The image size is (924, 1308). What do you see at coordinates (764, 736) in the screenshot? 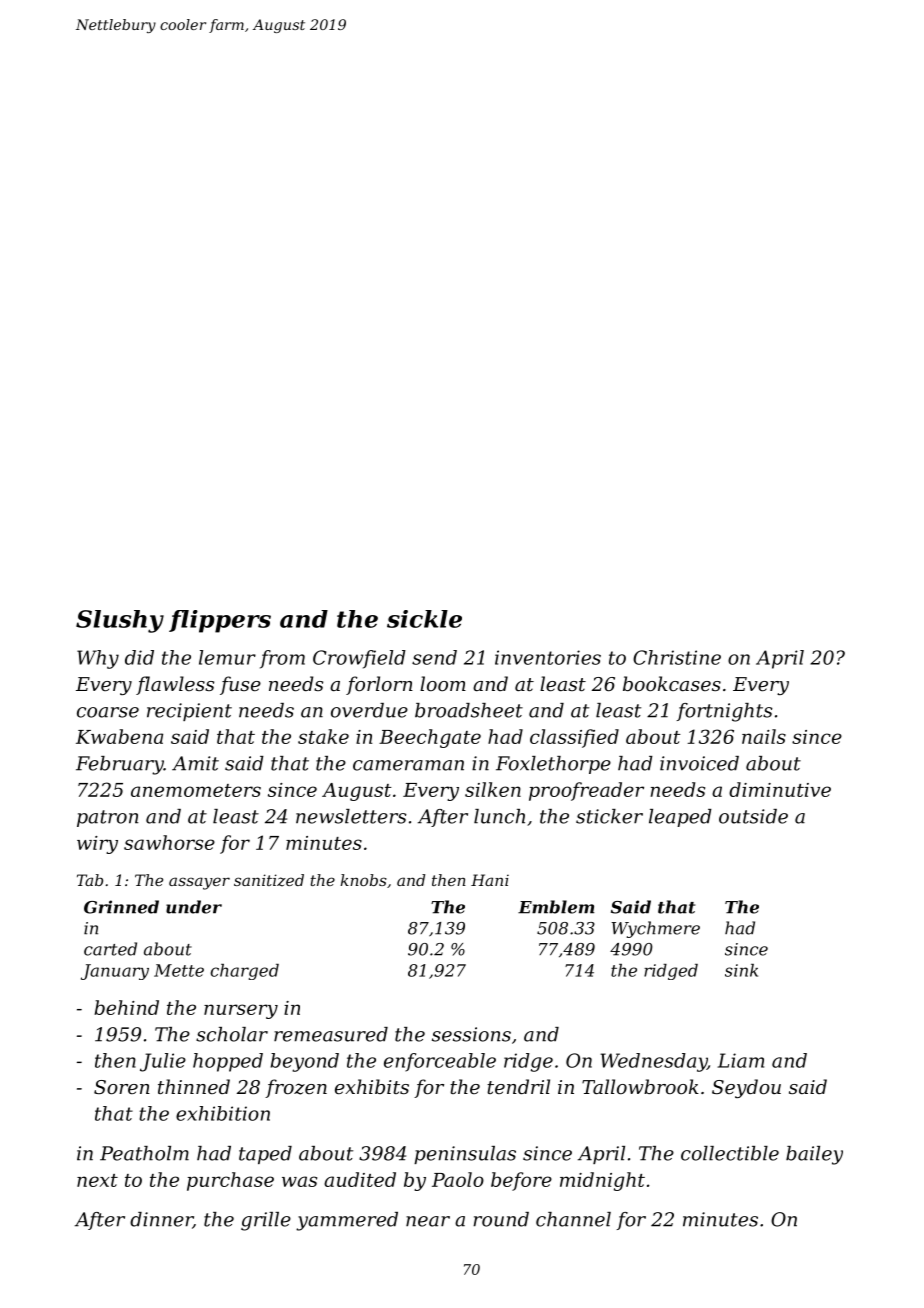
I see `nails` at bounding box center [764, 736].
